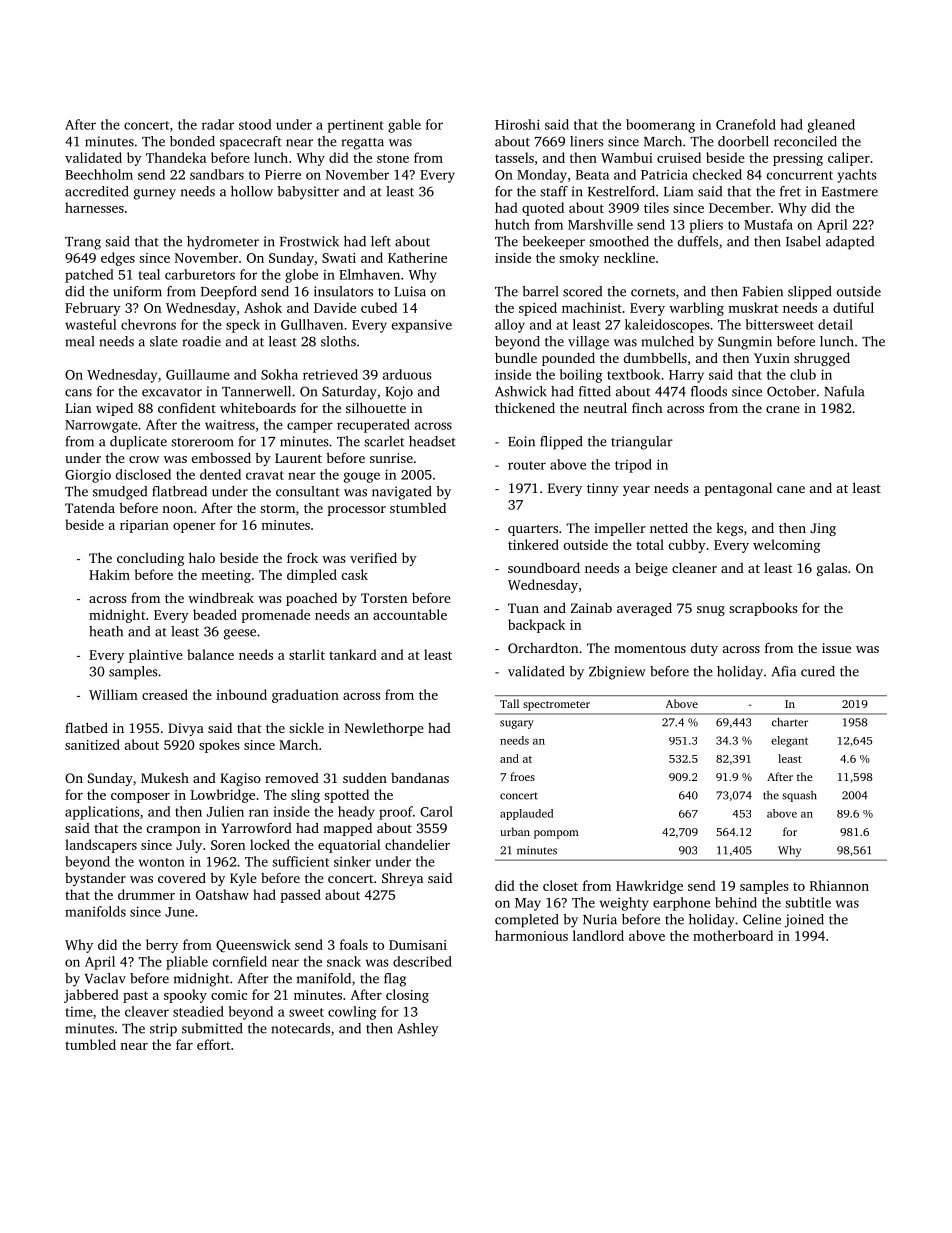 This document has height=1233, width=952. I want to click on adapted, so click(850, 243).
